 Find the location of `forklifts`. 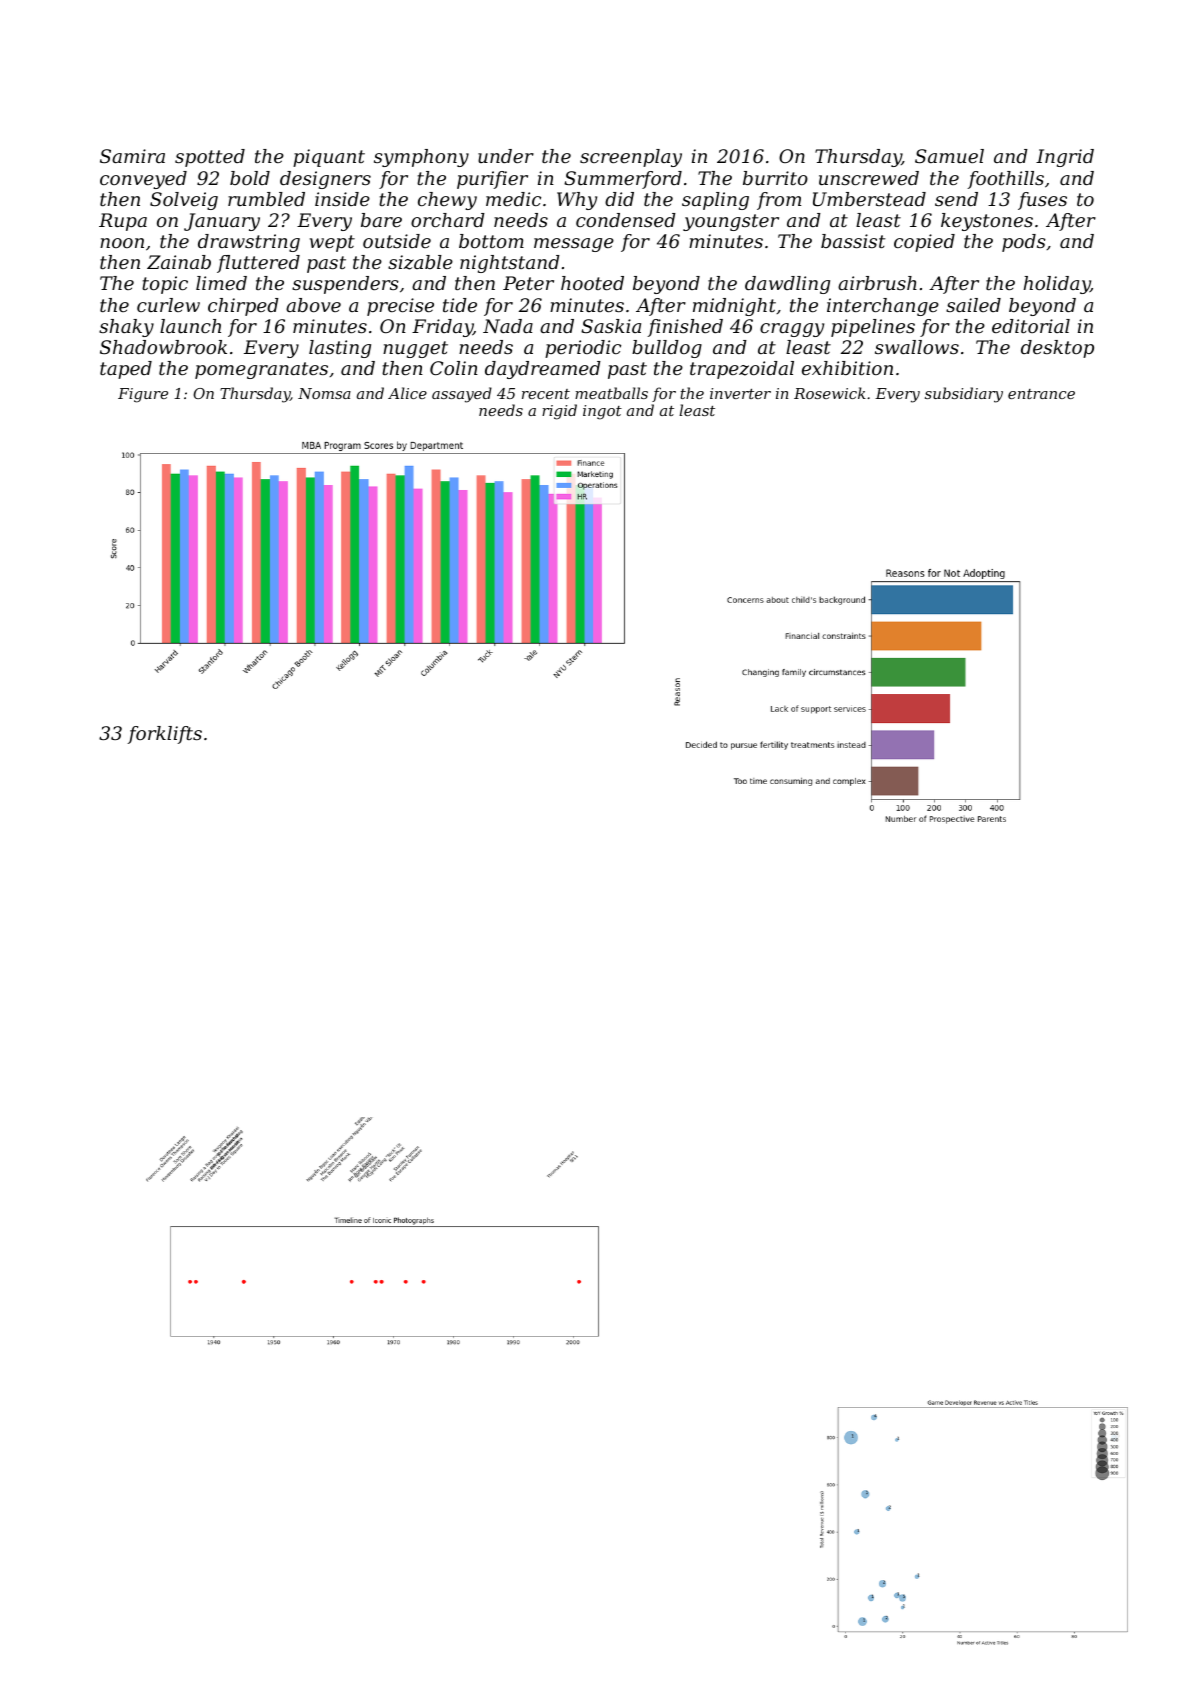

forklifts is located at coordinates (164, 735).
